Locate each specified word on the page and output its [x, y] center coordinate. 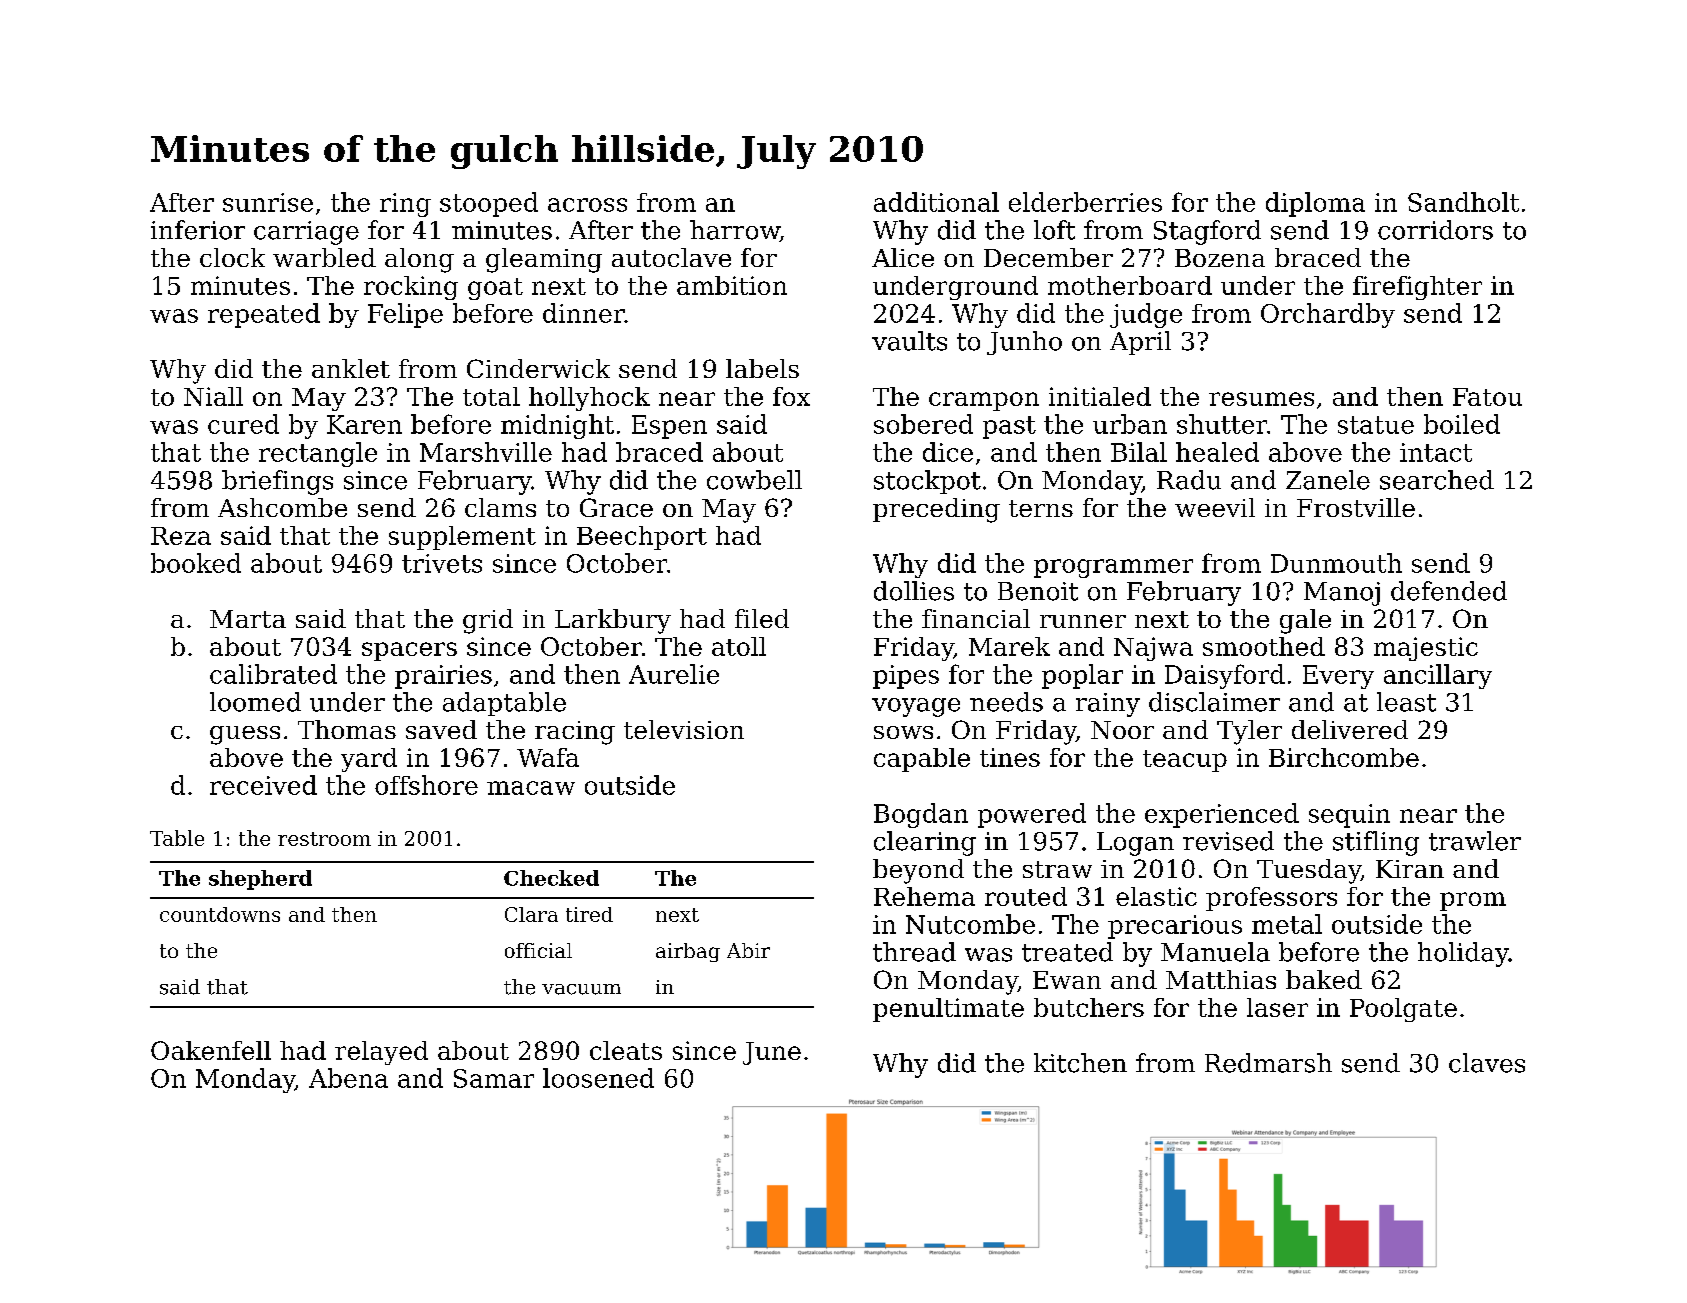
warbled [324, 257]
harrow [735, 231]
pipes [906, 677]
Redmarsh [1268, 1063]
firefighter [1417, 288]
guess [245, 735]
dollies [914, 591]
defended [1449, 591]
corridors [1435, 230]
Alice [903, 257]
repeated [264, 315]
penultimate [948, 1010]
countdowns [220, 914]
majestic [1426, 649]
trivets [442, 563]
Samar [494, 1078]
